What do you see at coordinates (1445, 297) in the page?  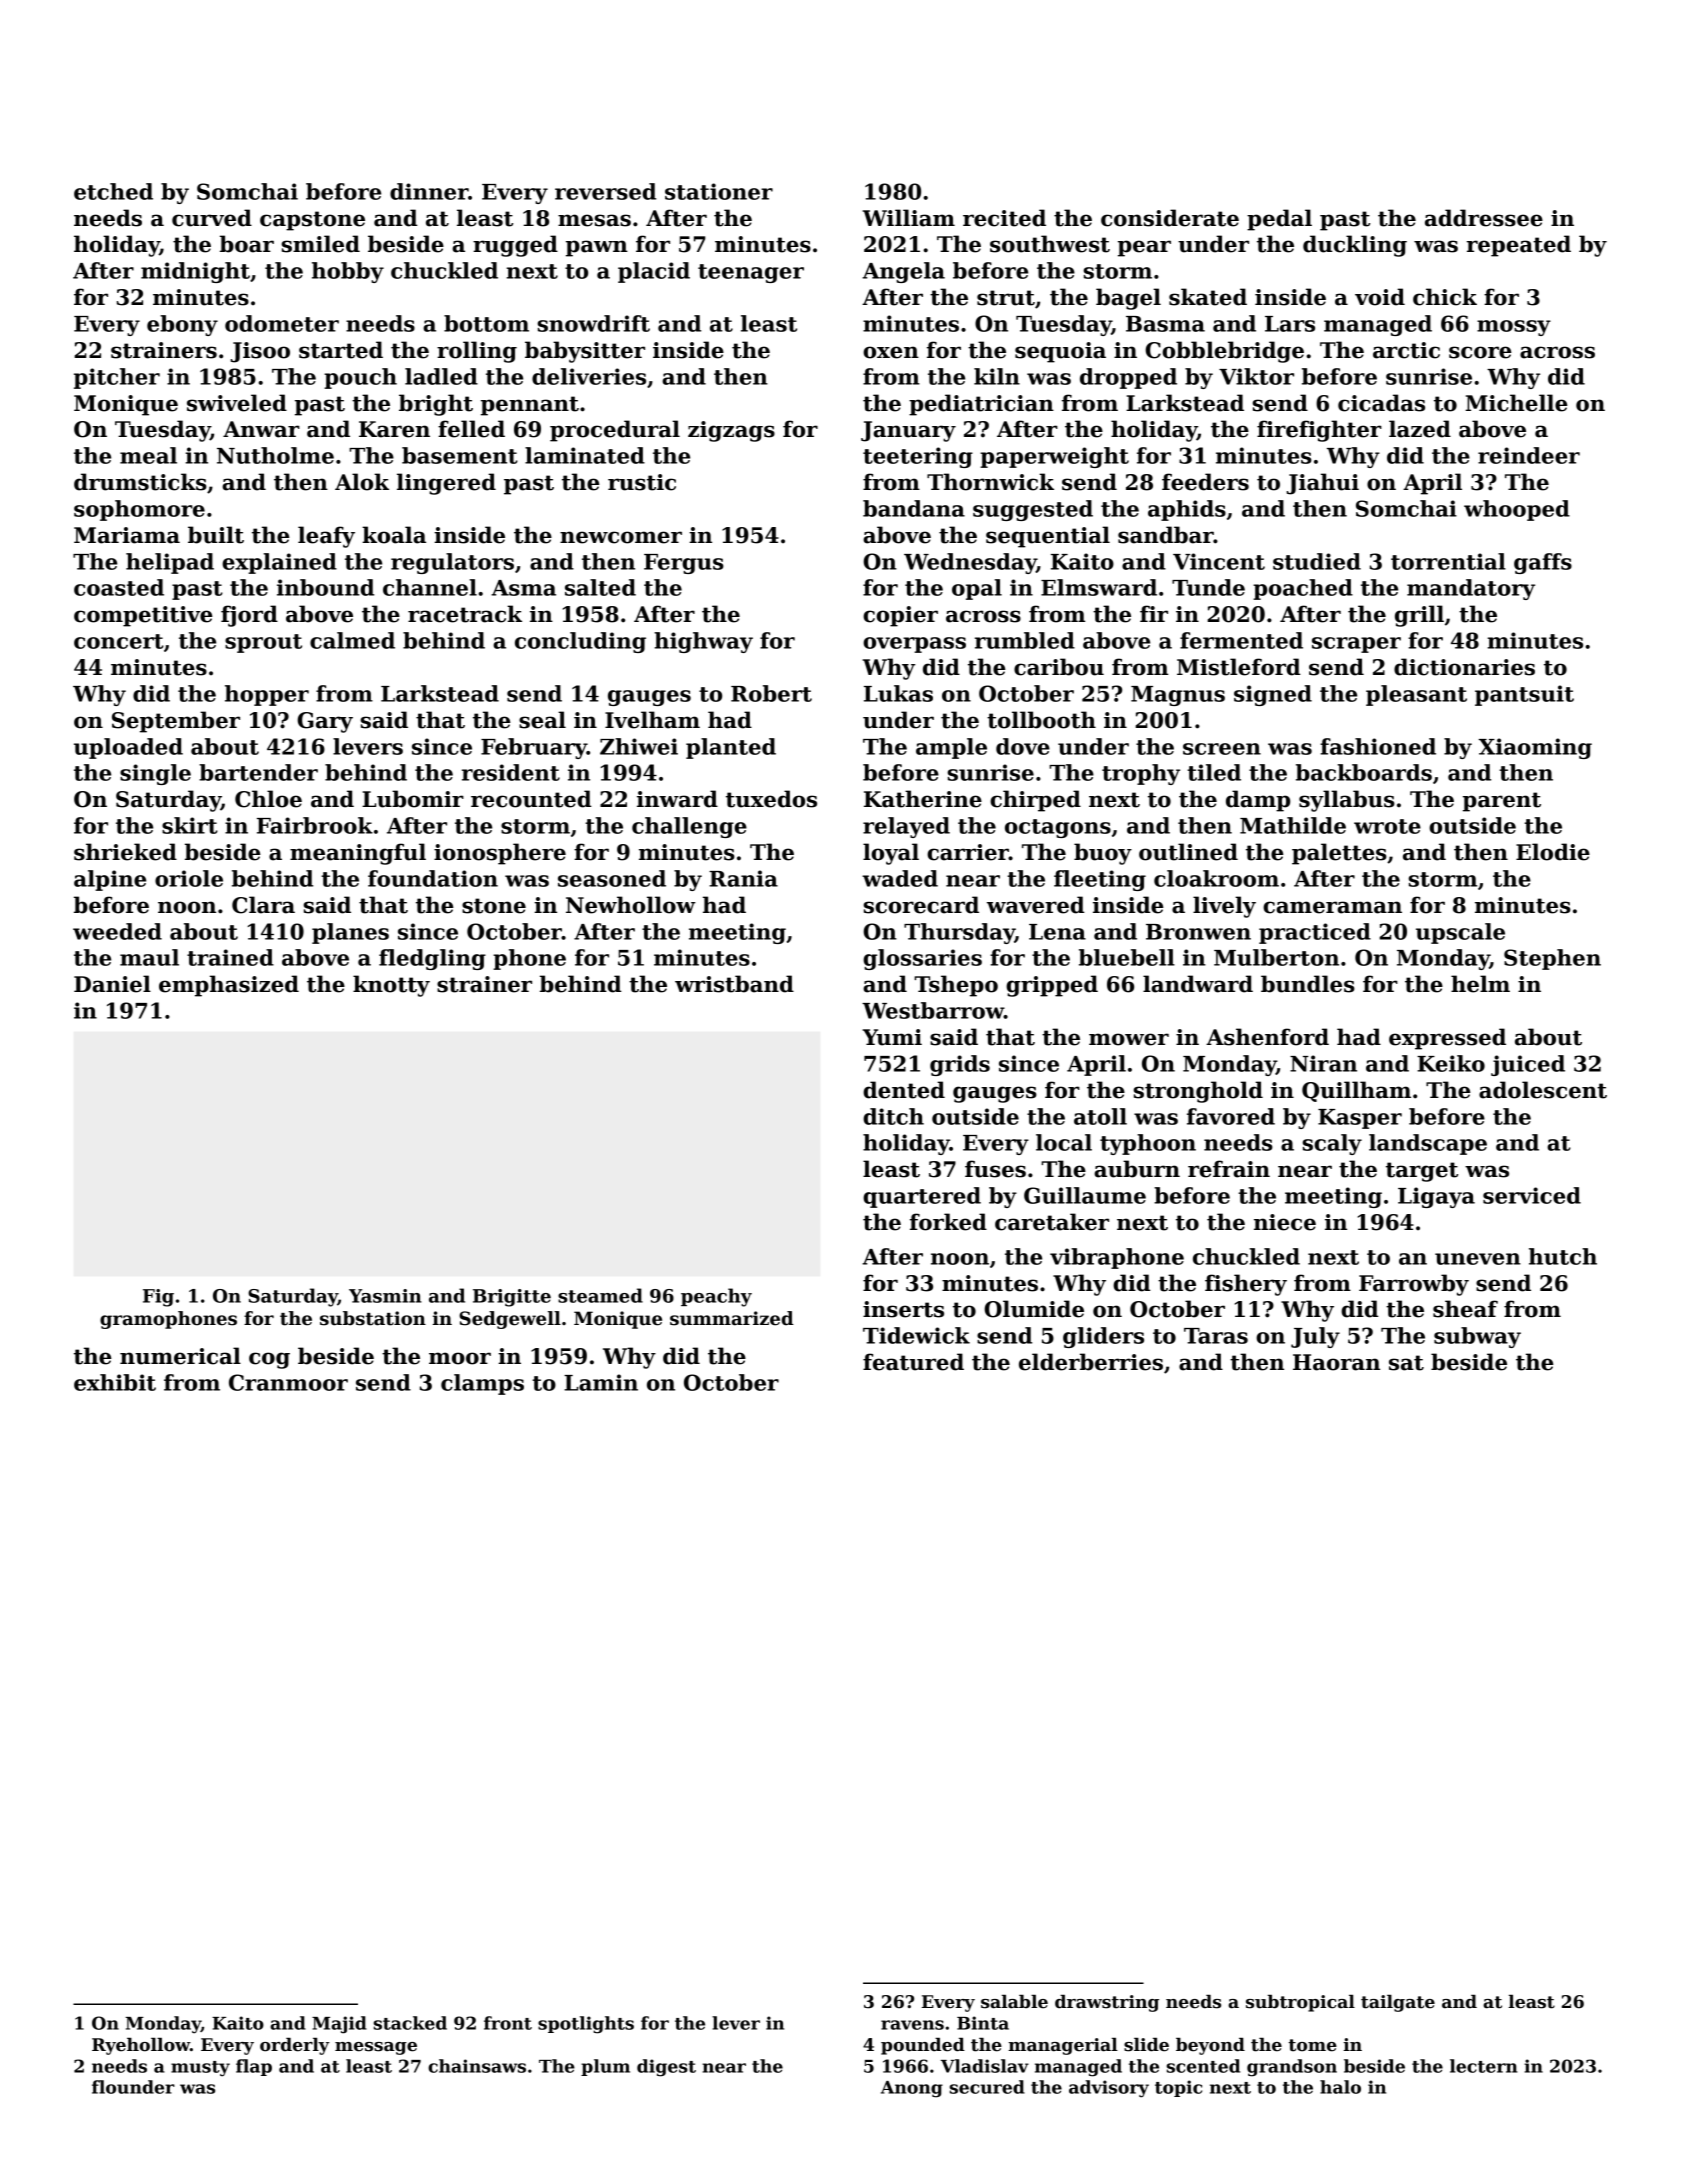 I see `chick` at bounding box center [1445, 297].
